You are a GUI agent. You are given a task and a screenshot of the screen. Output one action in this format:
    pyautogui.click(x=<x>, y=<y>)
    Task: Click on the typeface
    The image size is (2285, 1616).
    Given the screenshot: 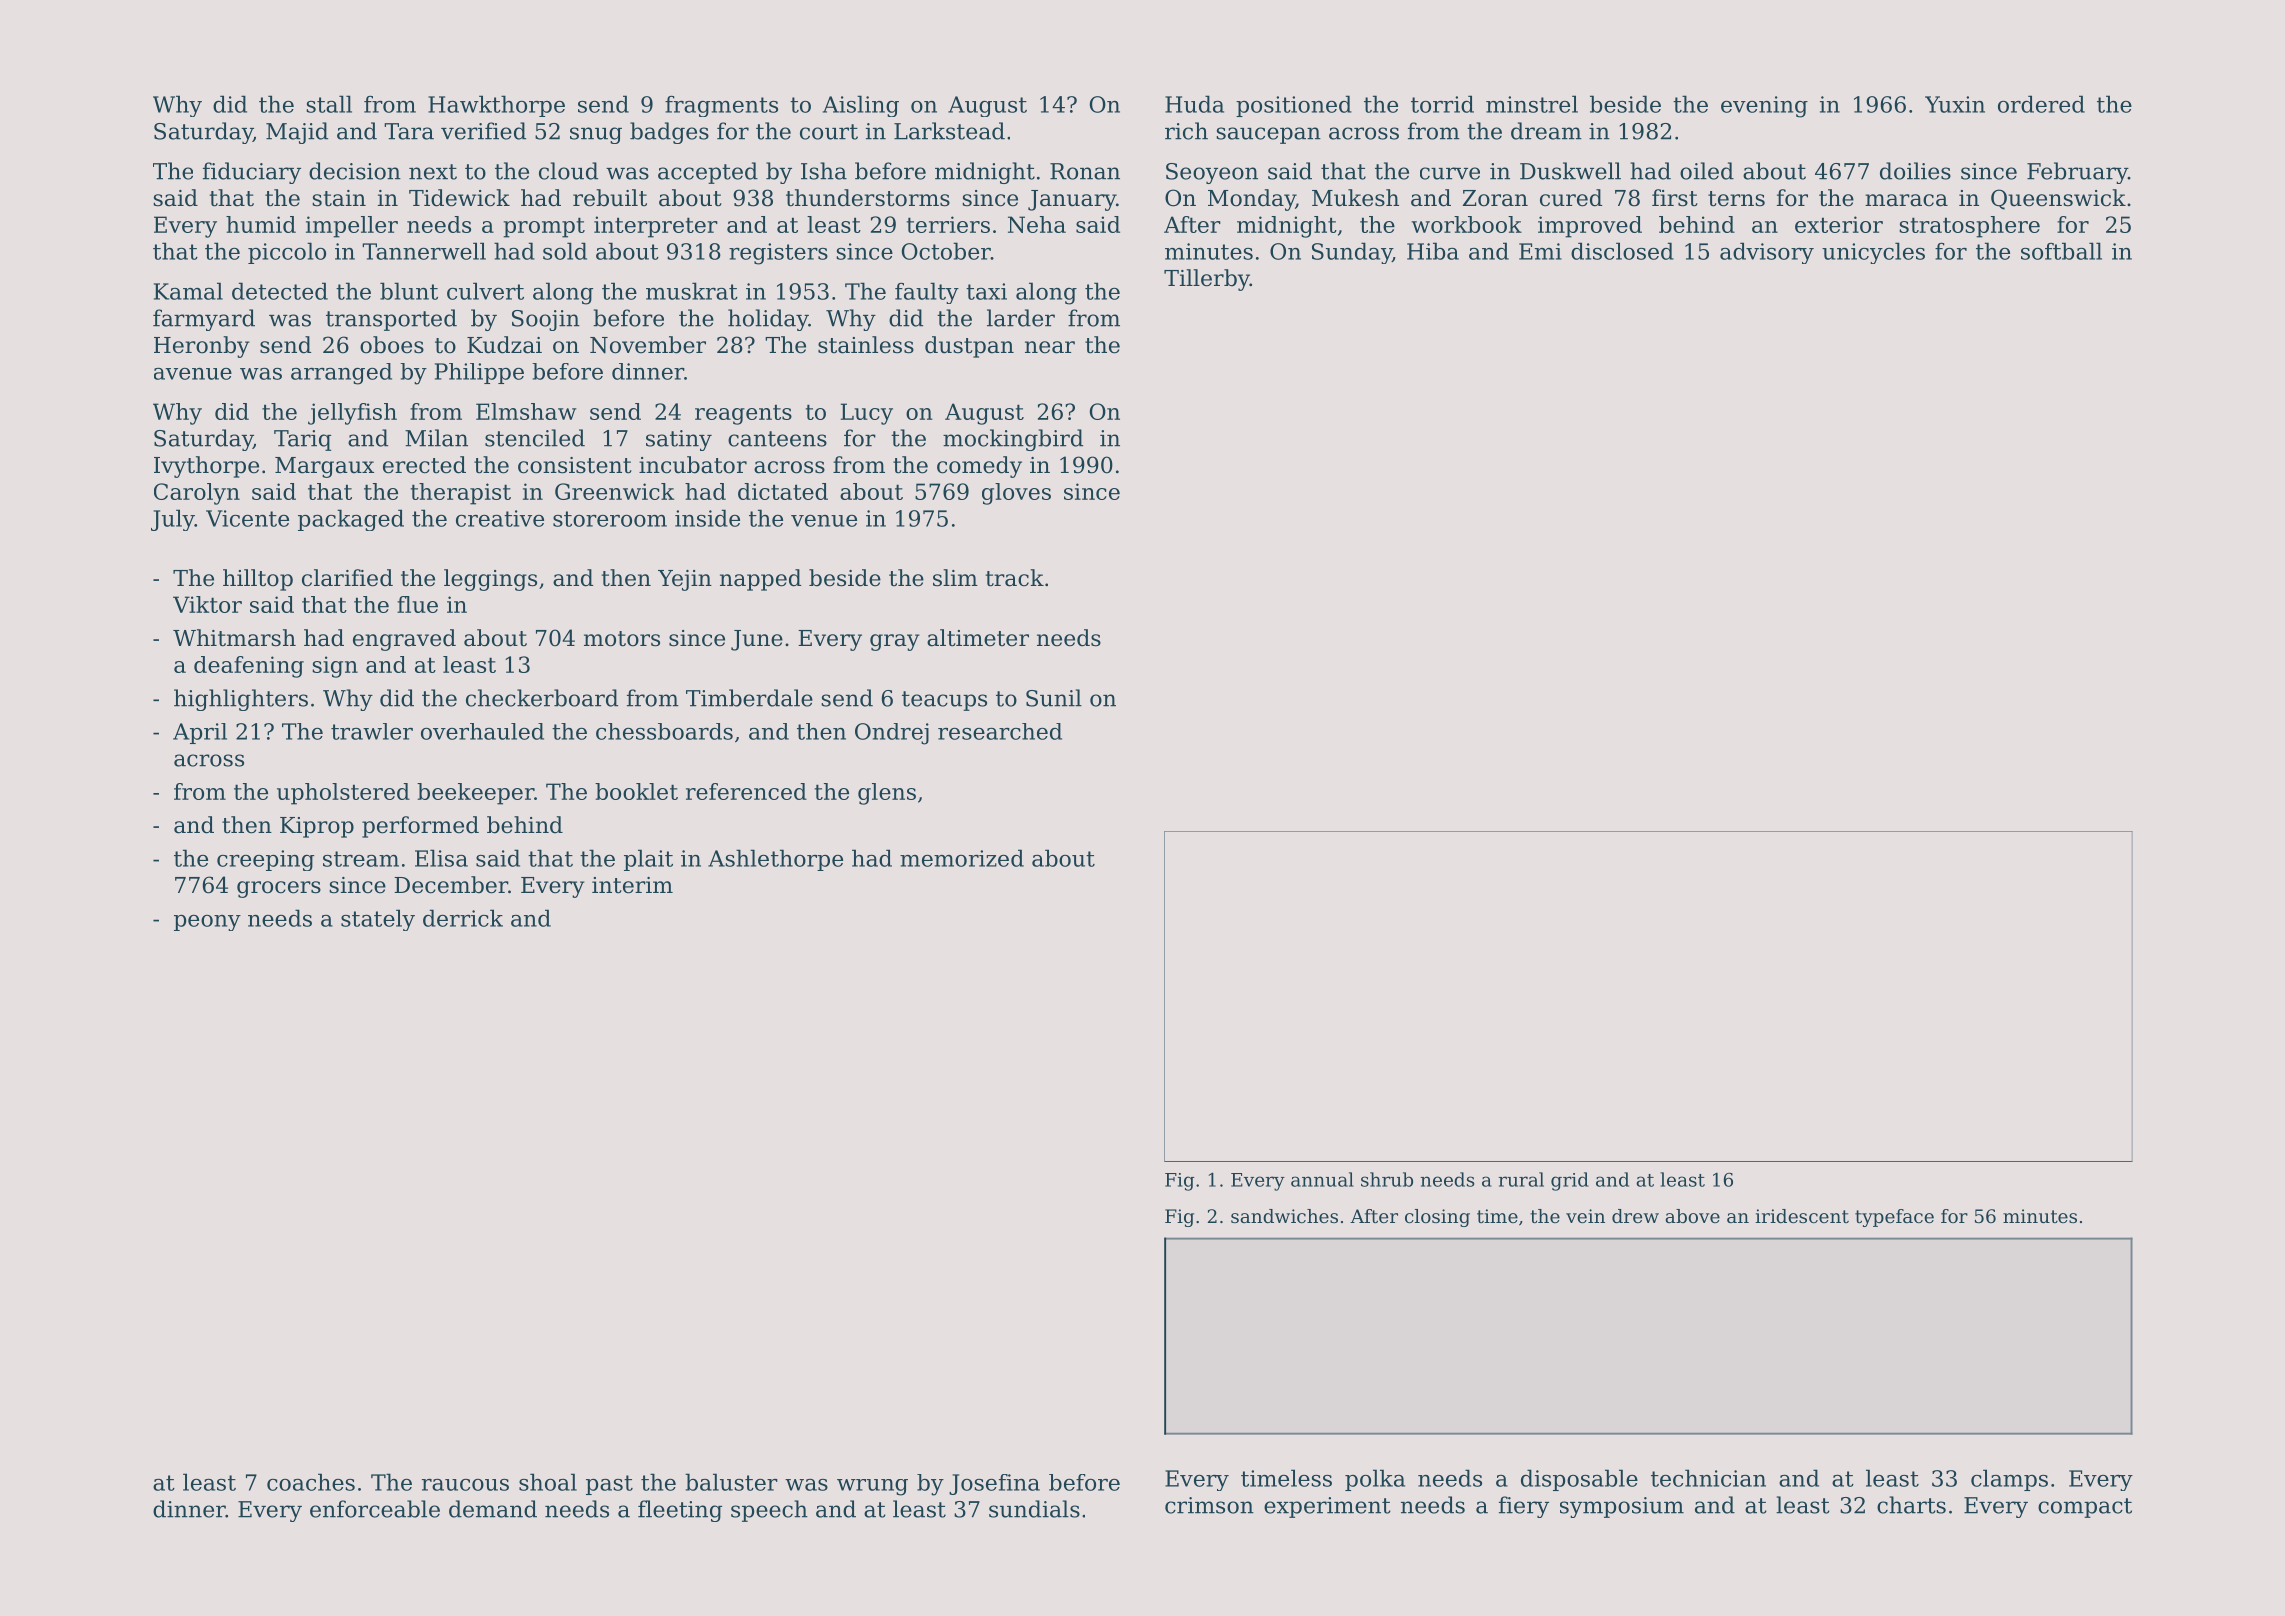 What is the action you would take?
    pyautogui.click(x=1894, y=1218)
